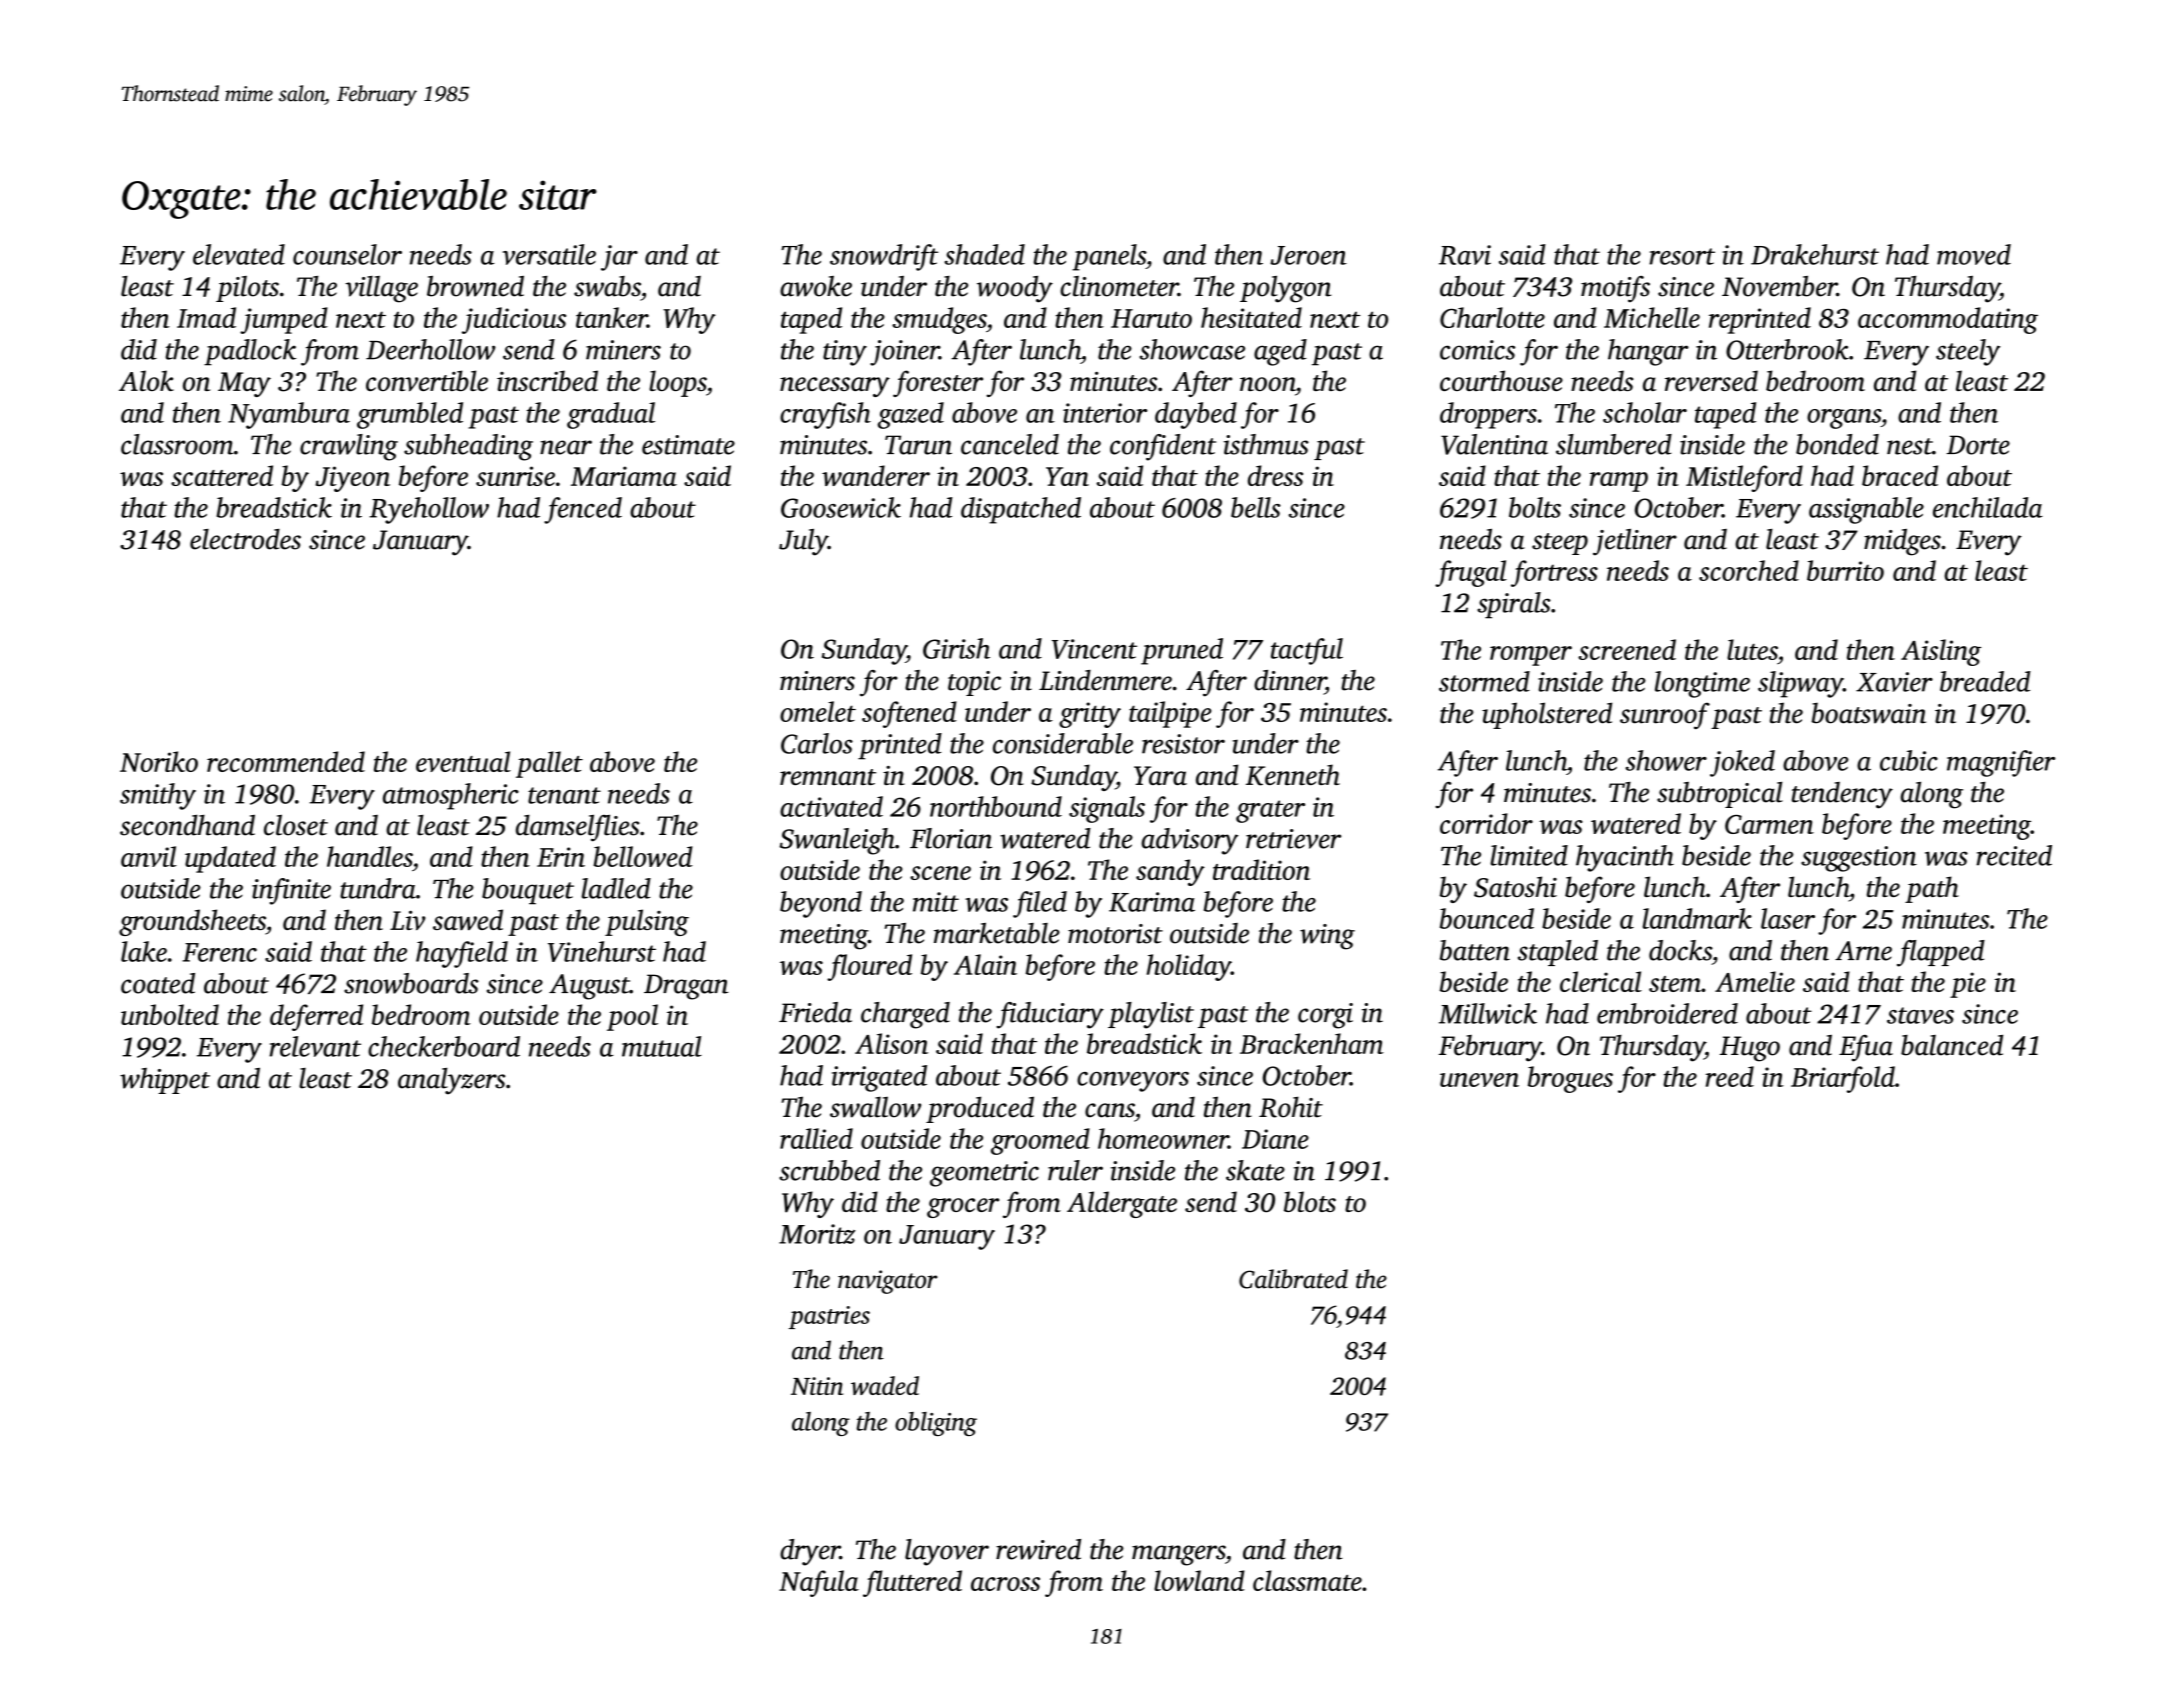  Describe the element at coordinates (816, 286) in the screenshot. I see `awoke` at that location.
